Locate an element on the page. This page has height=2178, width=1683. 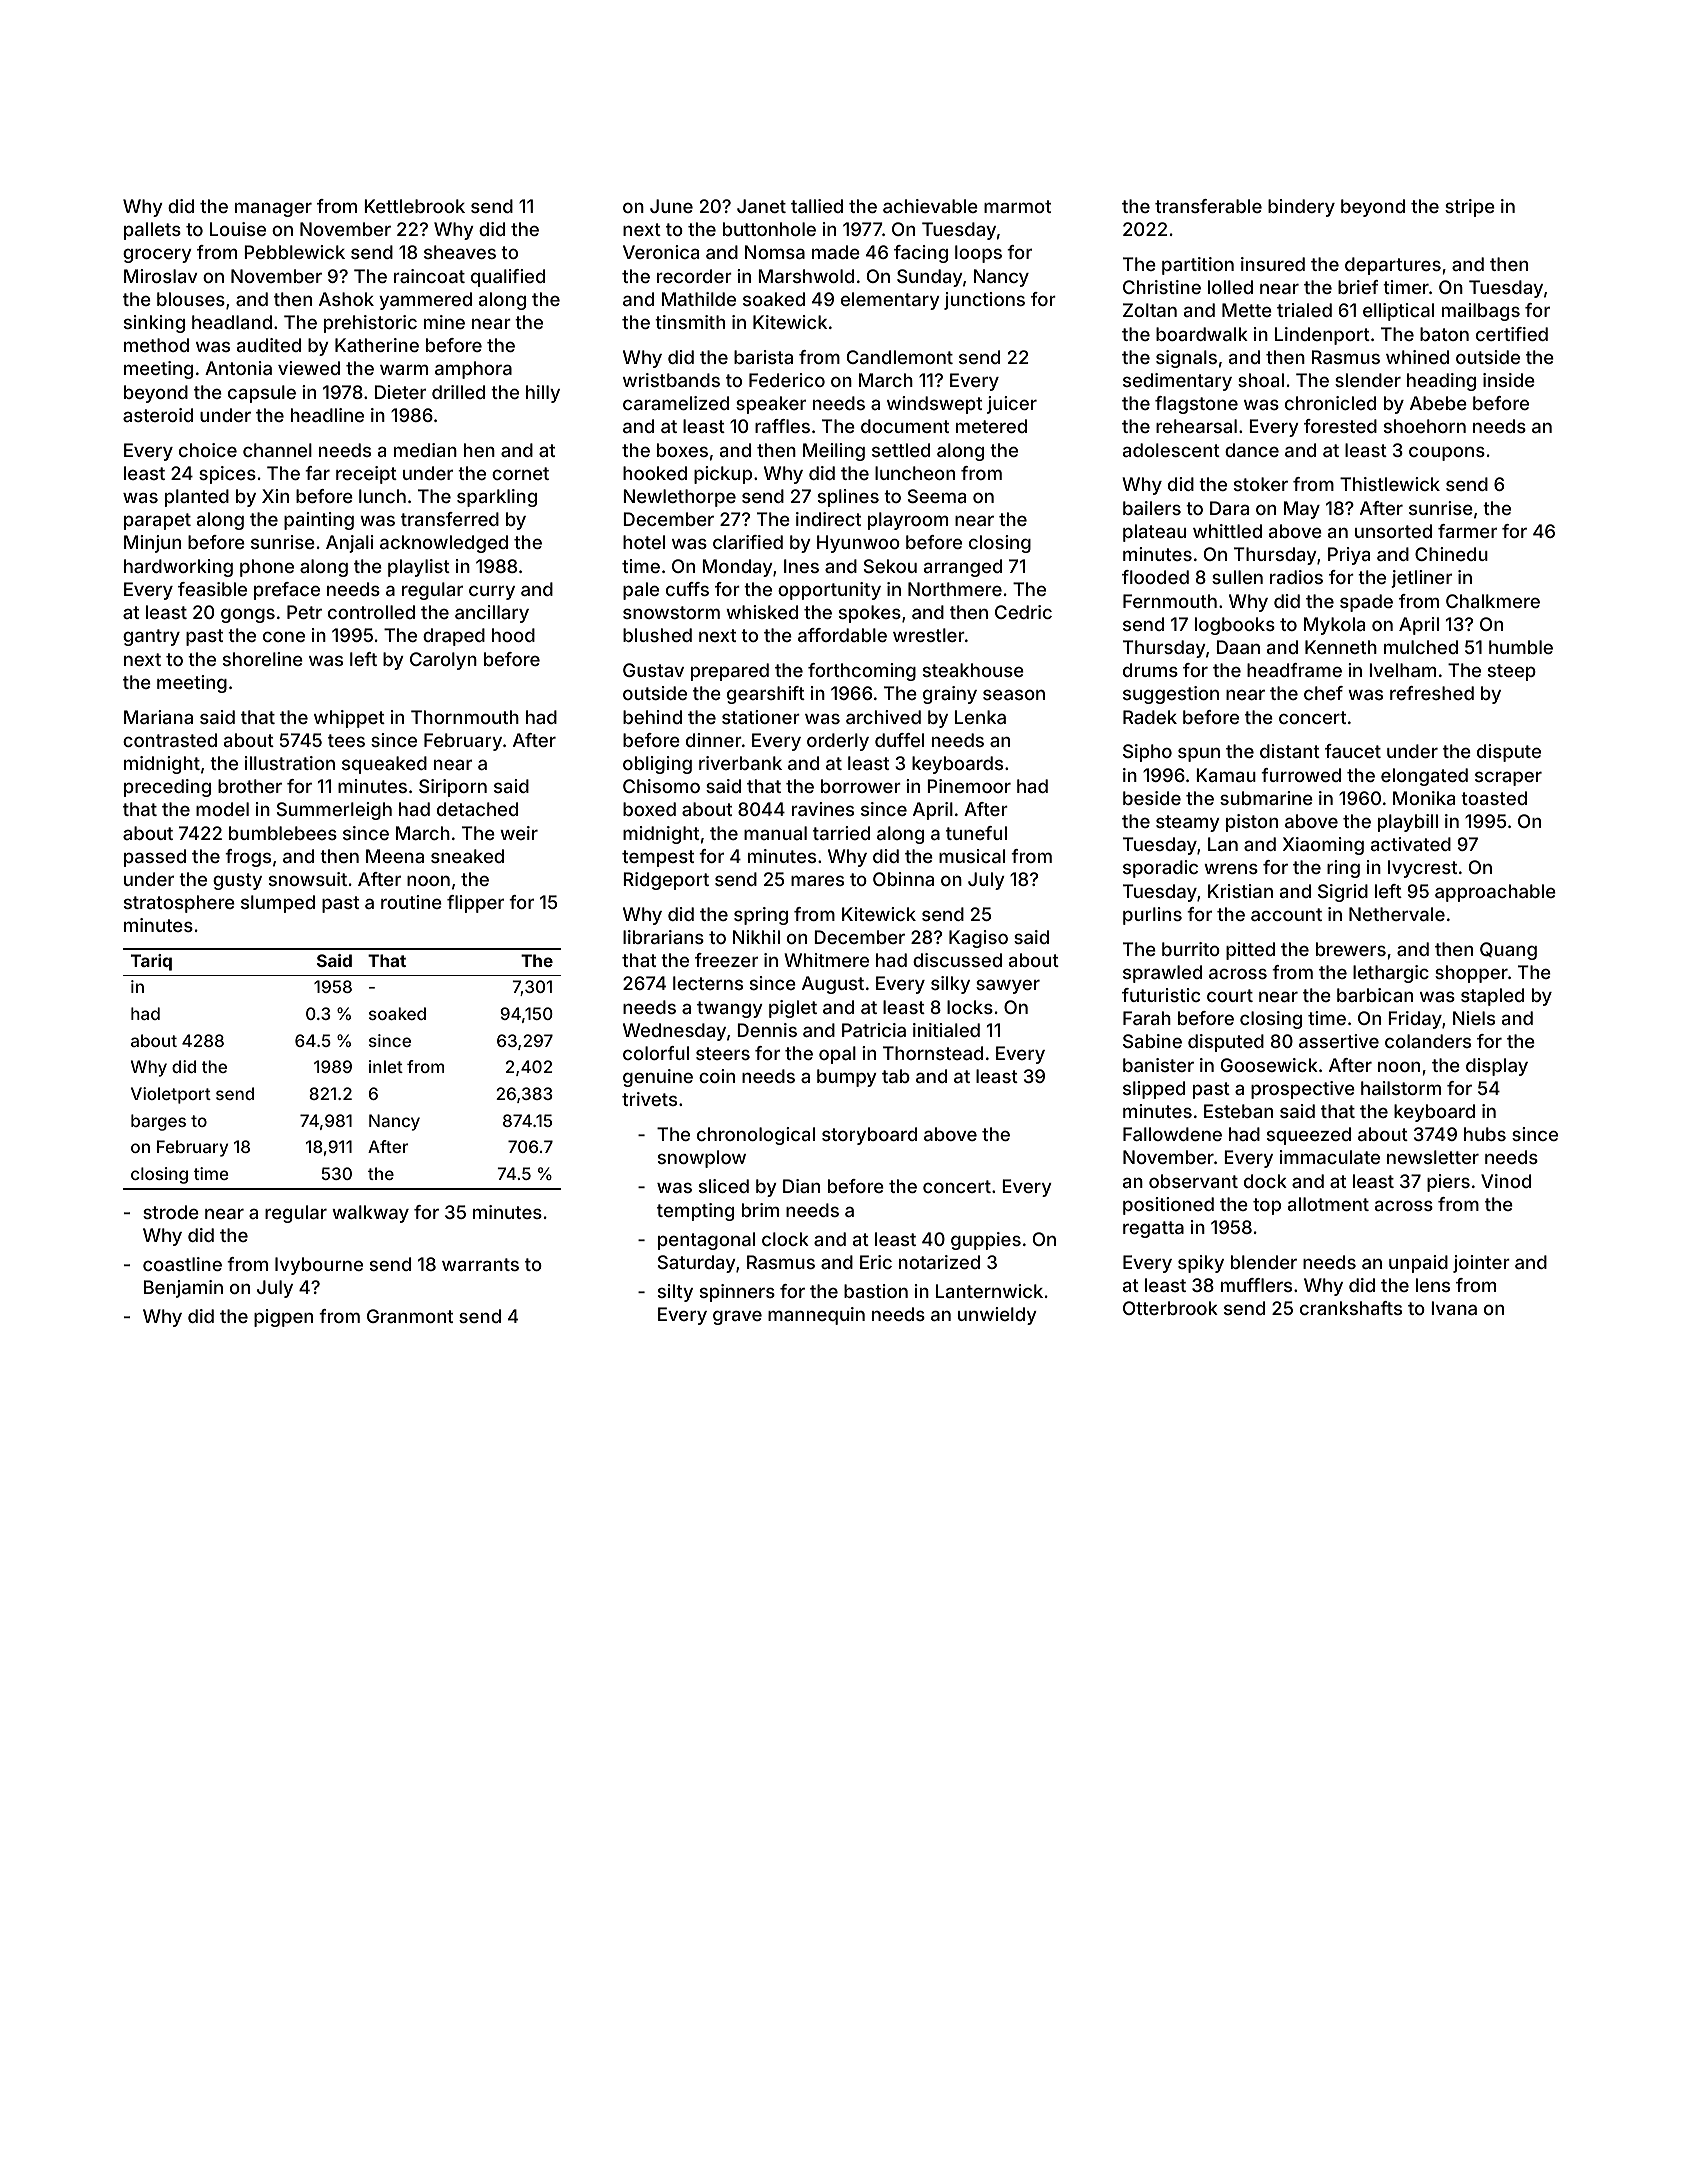
certified is located at coordinates (1512, 334).
